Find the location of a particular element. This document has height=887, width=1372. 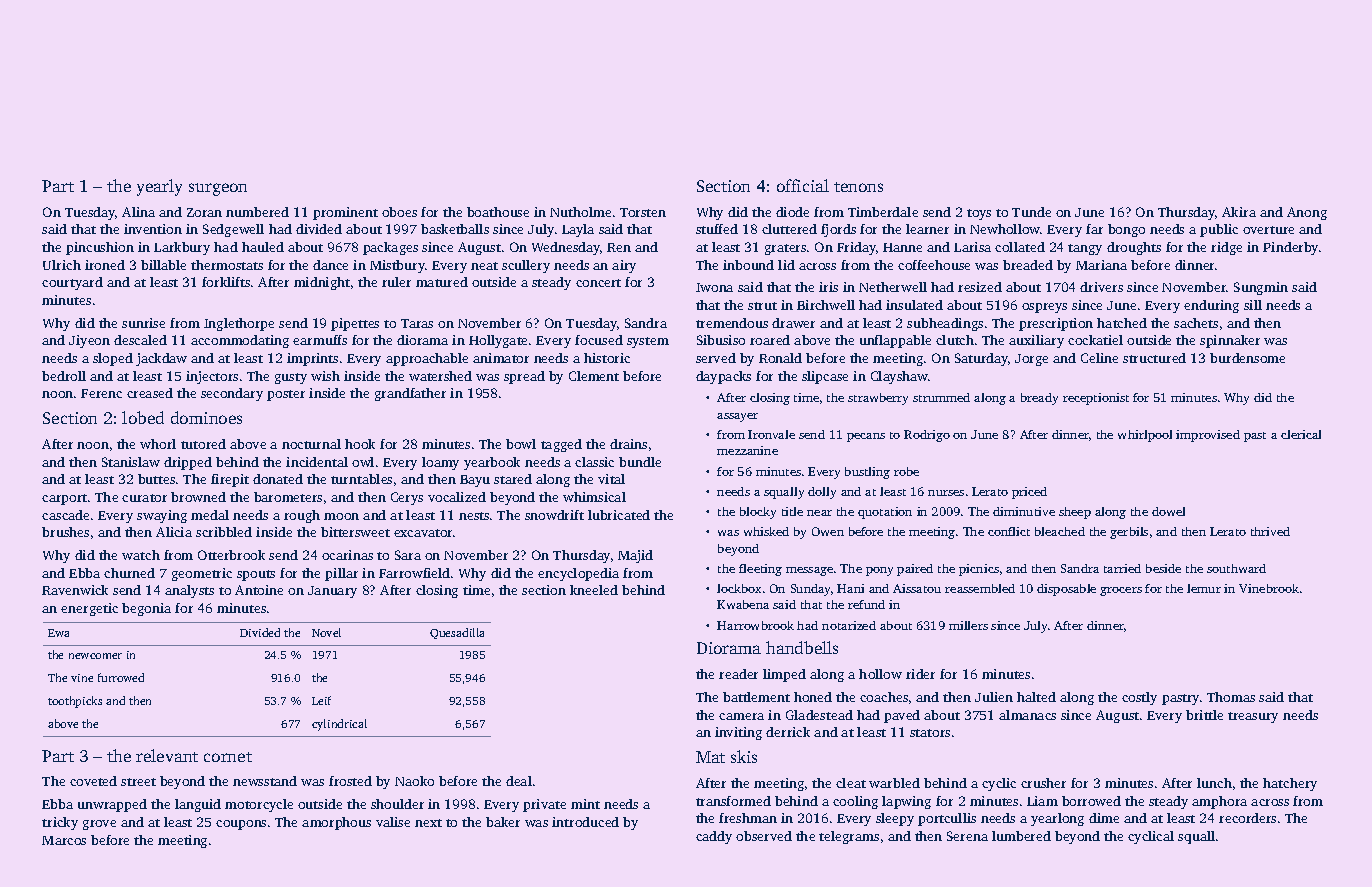

Pinderby is located at coordinates (1290, 248).
